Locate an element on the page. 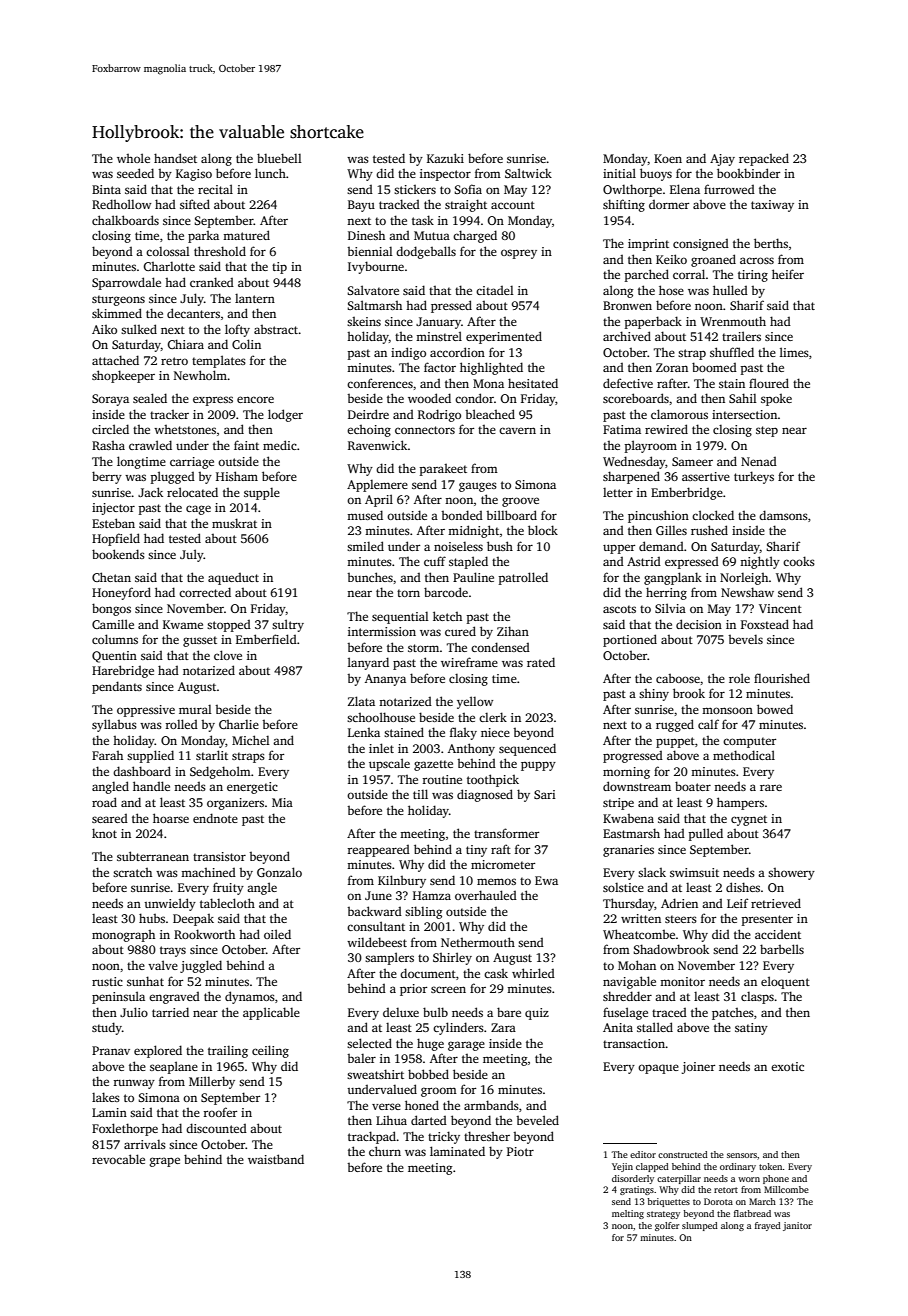 This image has height=1316, width=908. Zihan is located at coordinates (513, 631).
